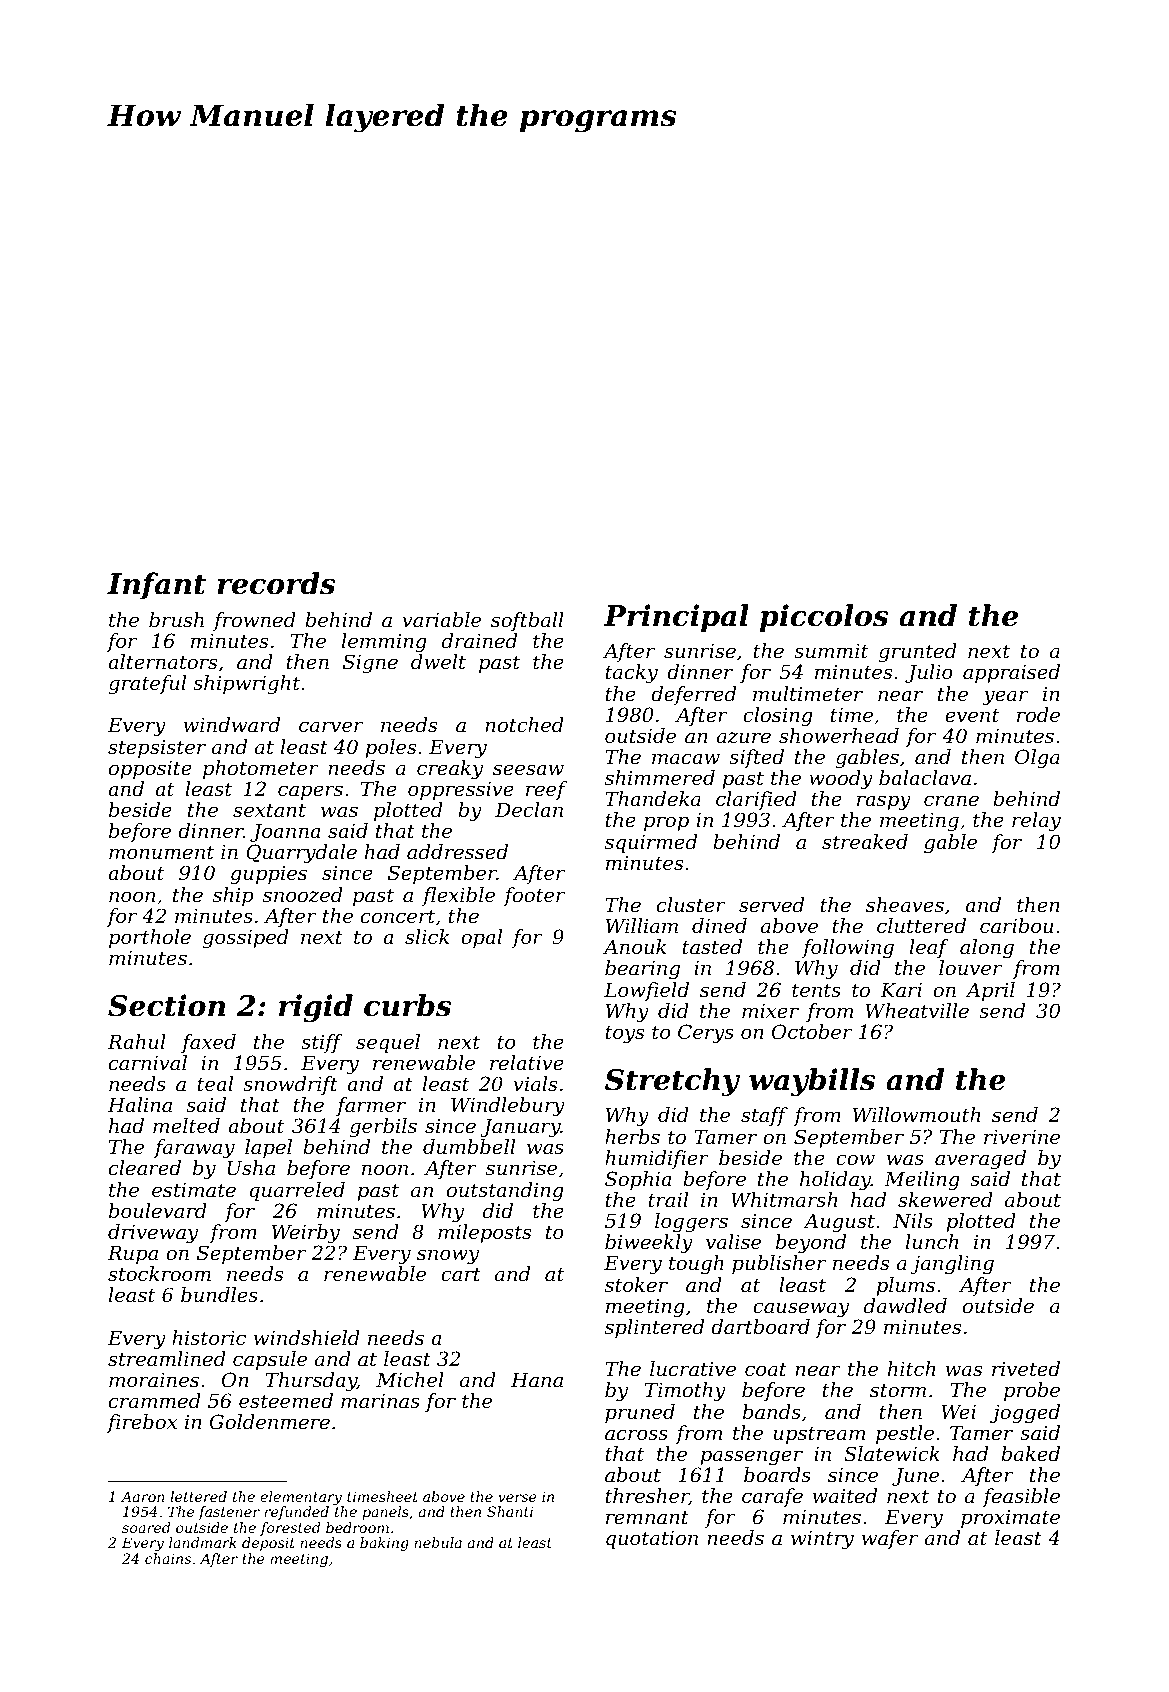 This screenshot has height=1692, width=1169. What do you see at coordinates (316, 1008) in the screenshot?
I see `rigid` at bounding box center [316, 1008].
